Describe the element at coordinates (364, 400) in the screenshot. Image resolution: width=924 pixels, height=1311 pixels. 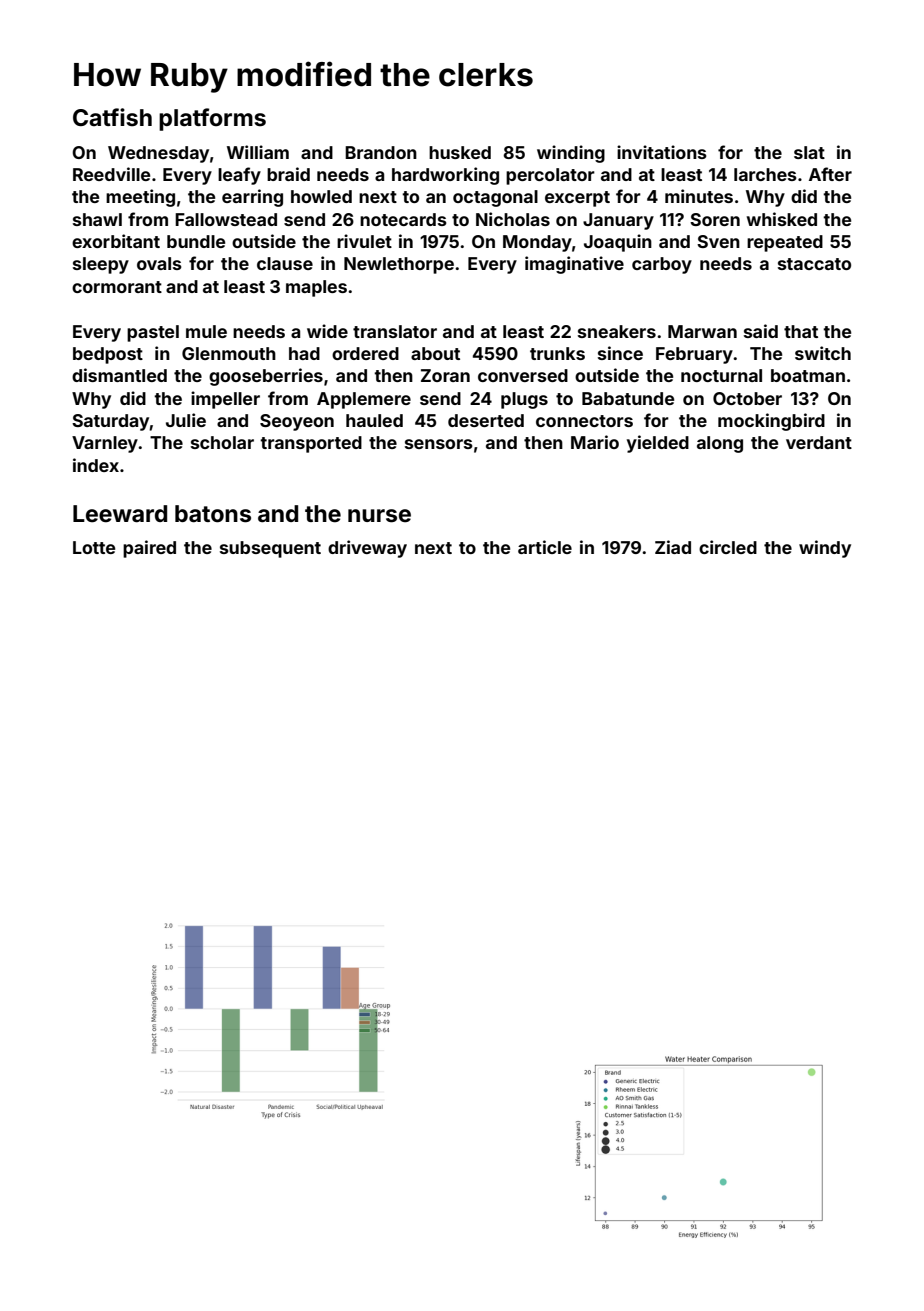
I see `Applemere` at that location.
